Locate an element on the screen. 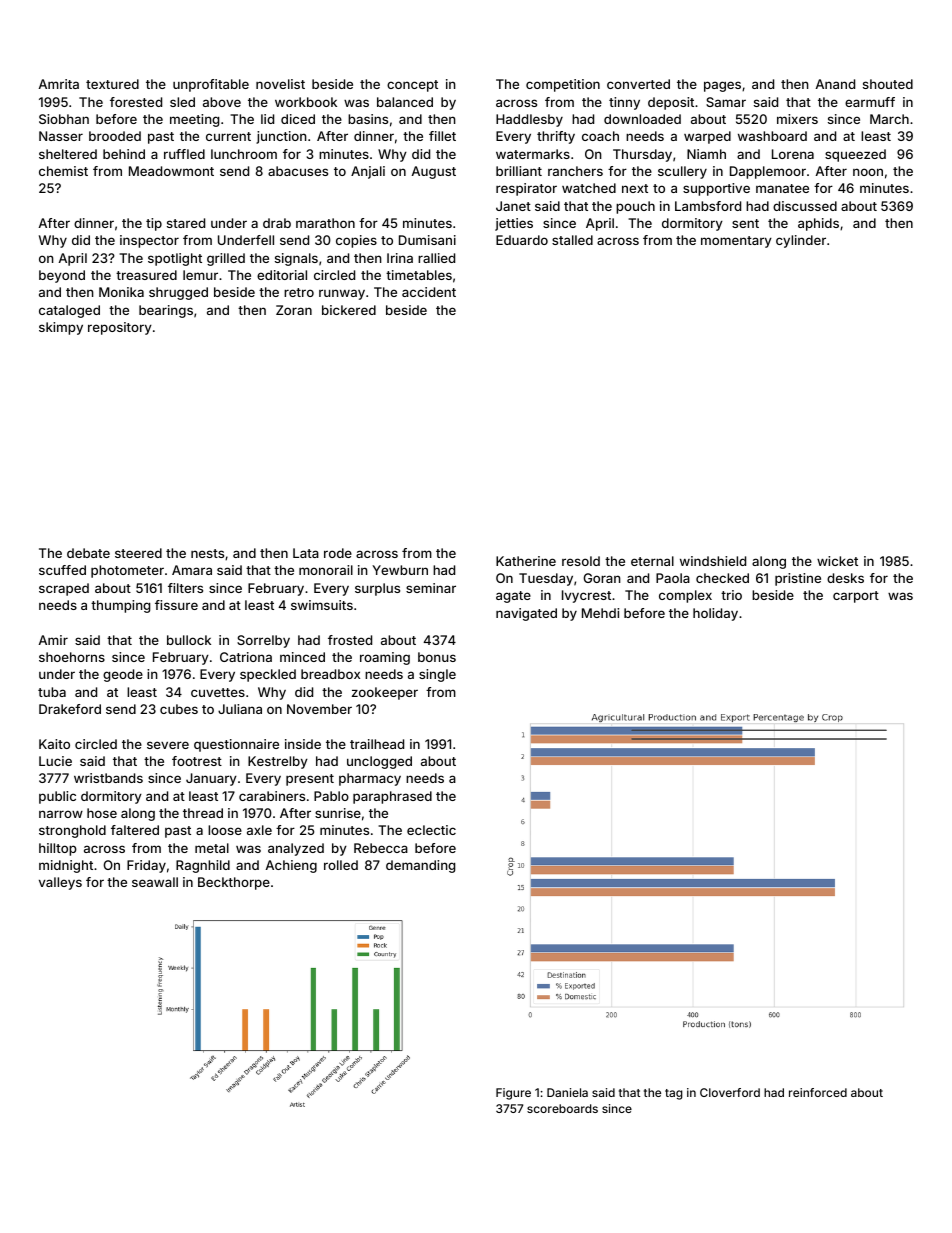  Figure is located at coordinates (513, 1094).
